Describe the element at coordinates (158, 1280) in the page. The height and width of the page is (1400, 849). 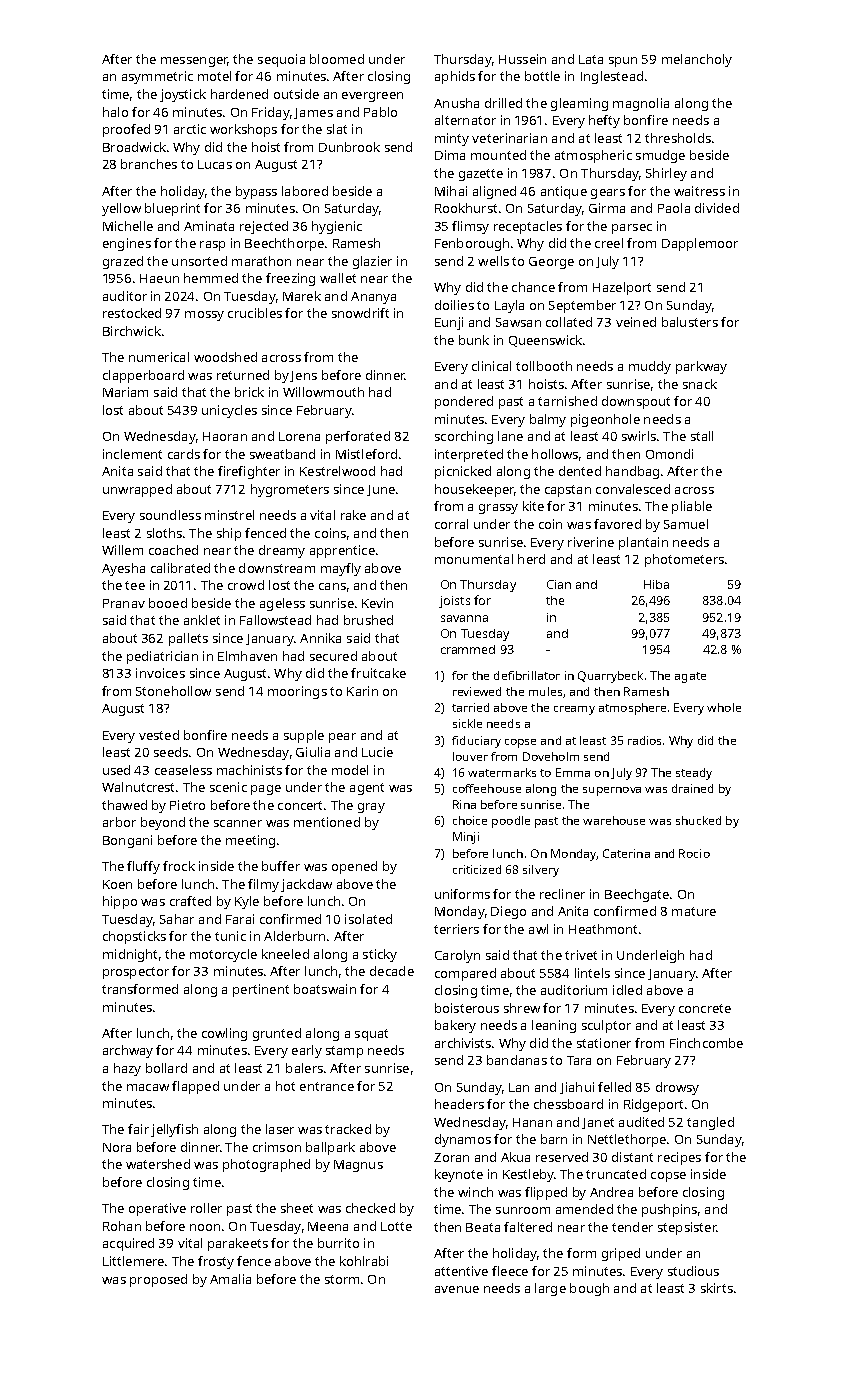
I see `proposed` at that location.
